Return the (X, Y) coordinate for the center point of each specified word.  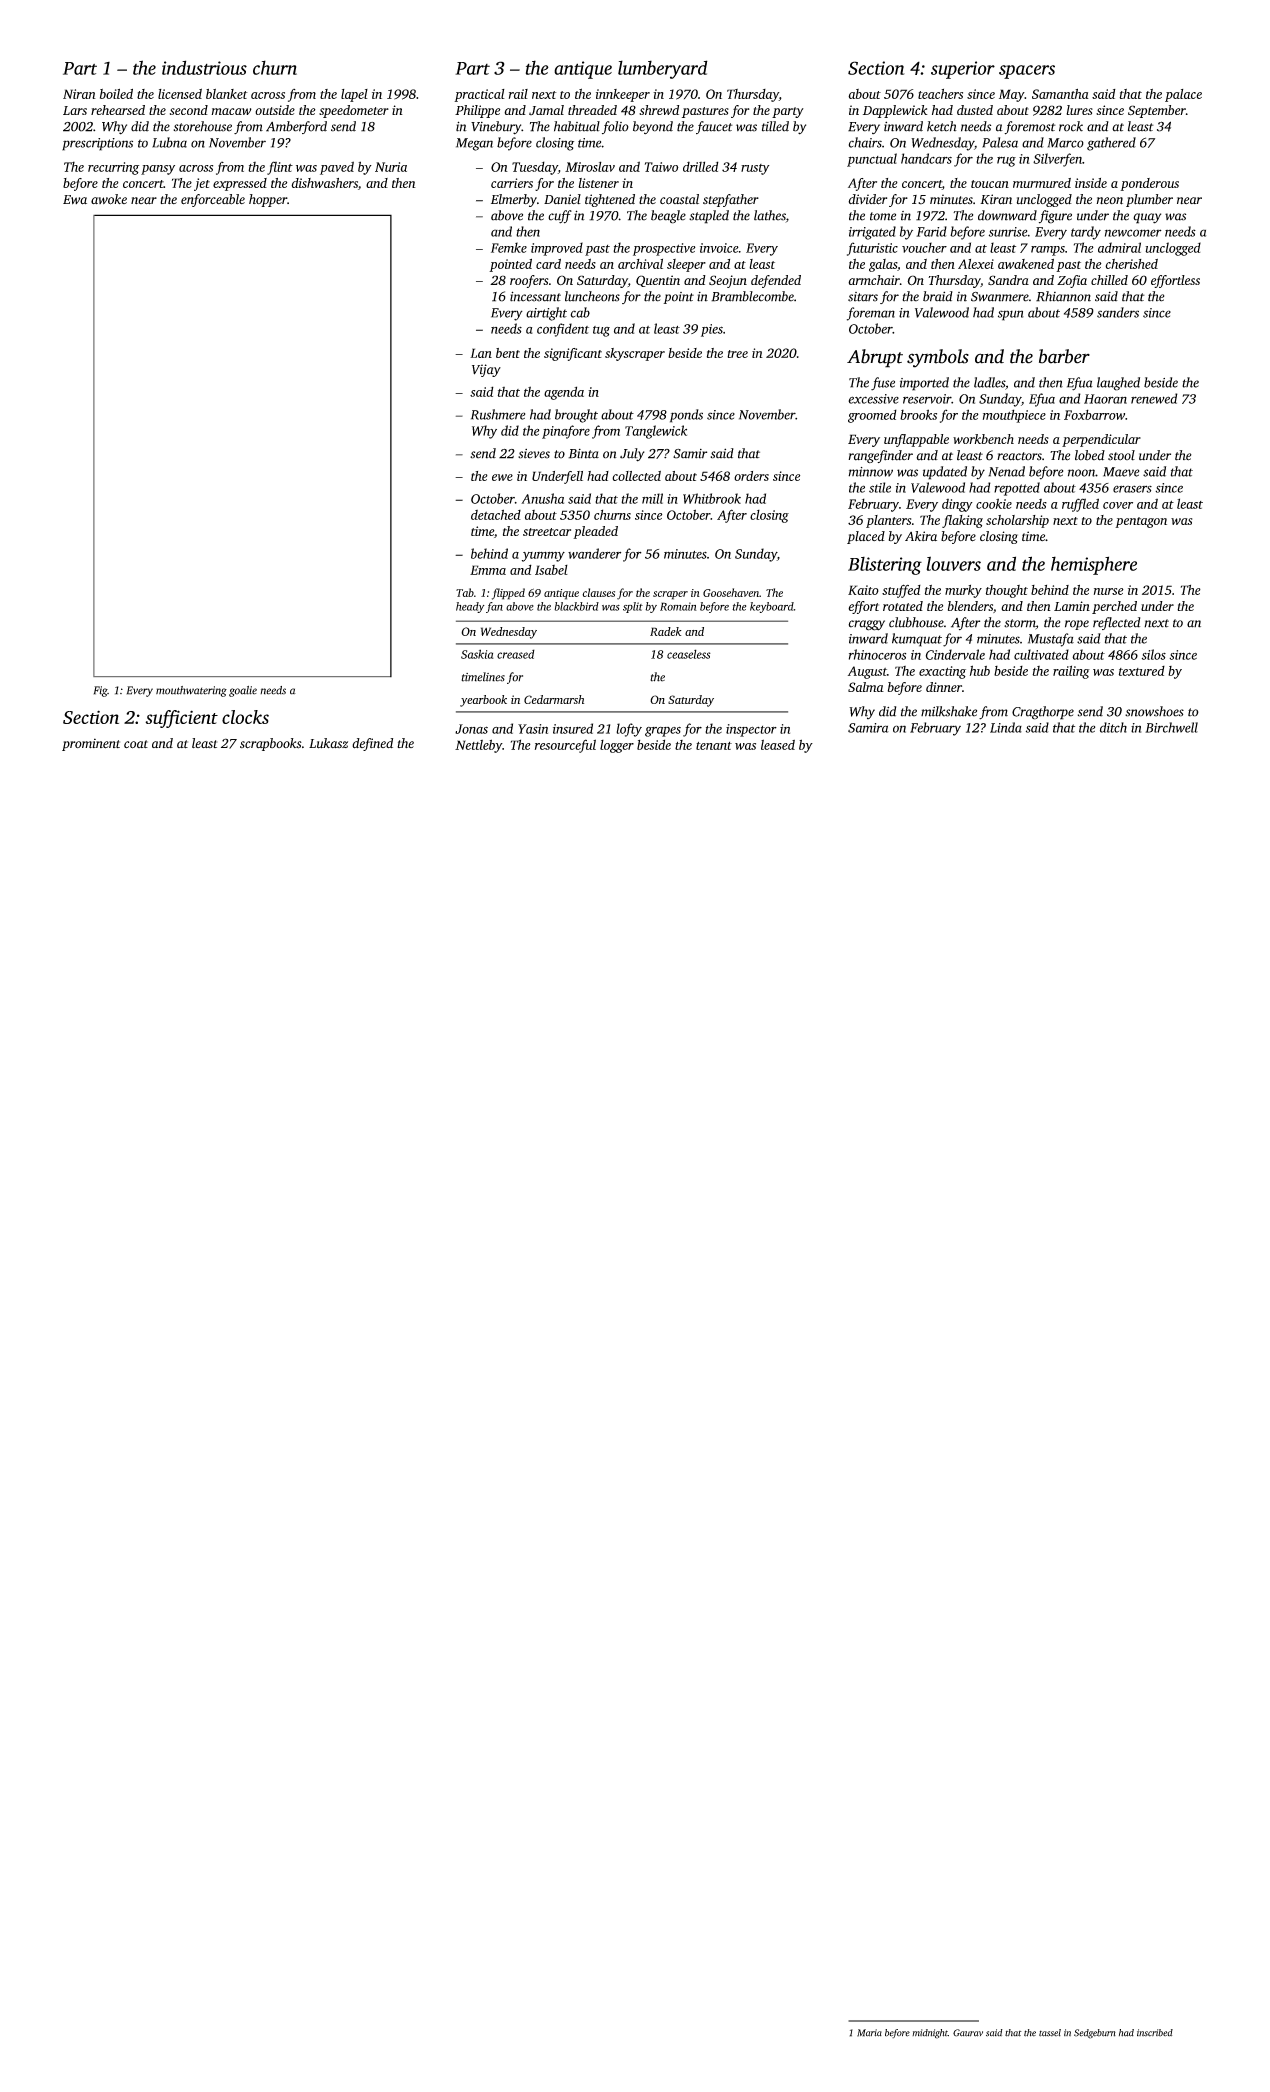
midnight (930, 2034)
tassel (1050, 2033)
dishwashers (324, 183)
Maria (869, 2033)
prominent (91, 744)
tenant (714, 746)
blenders (970, 606)
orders (751, 476)
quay (1147, 218)
